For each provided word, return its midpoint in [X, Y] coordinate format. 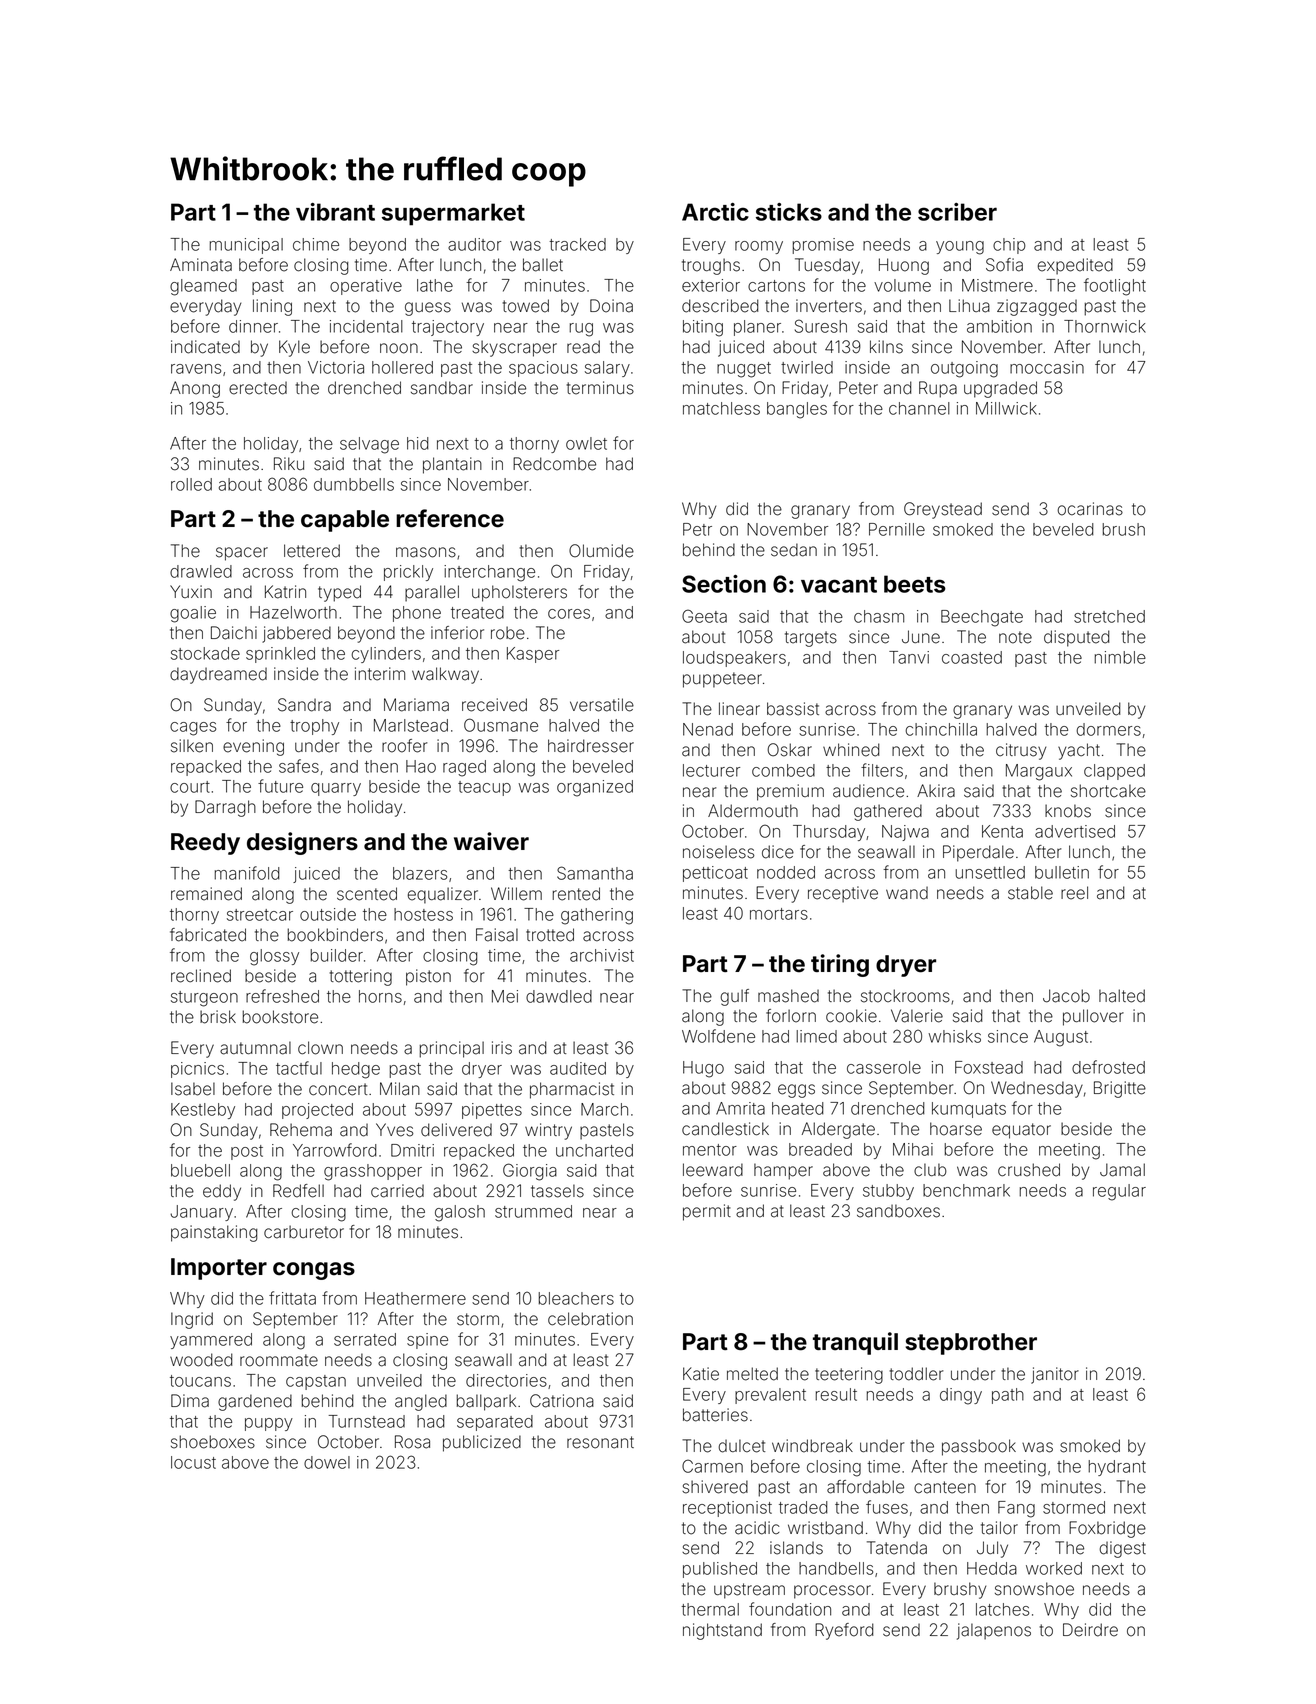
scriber [957, 212]
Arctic [715, 212]
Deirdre [1090, 1630]
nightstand [722, 1631]
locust [193, 1462]
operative [366, 287]
